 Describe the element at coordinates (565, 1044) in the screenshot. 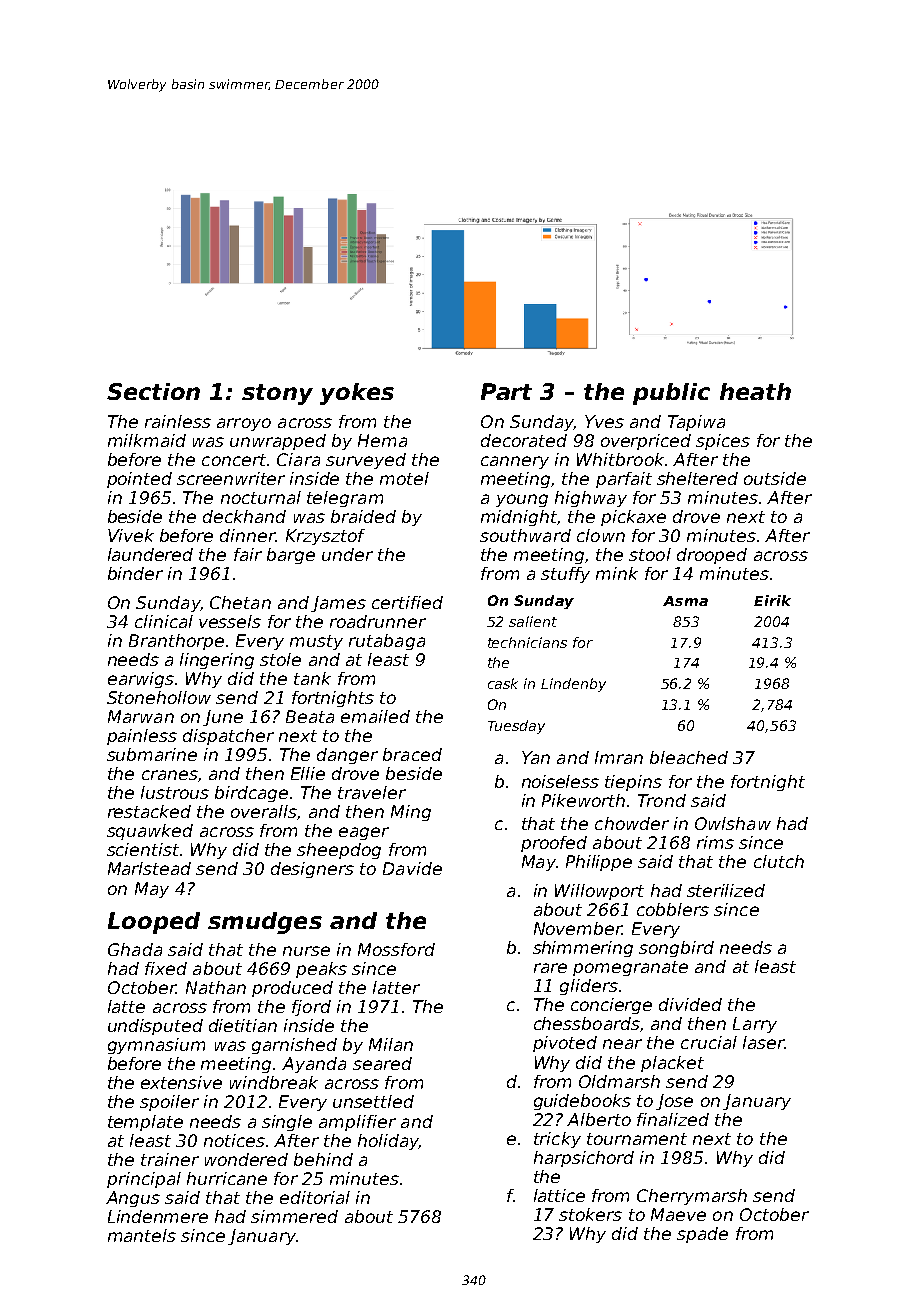

I see `pivoted` at that location.
